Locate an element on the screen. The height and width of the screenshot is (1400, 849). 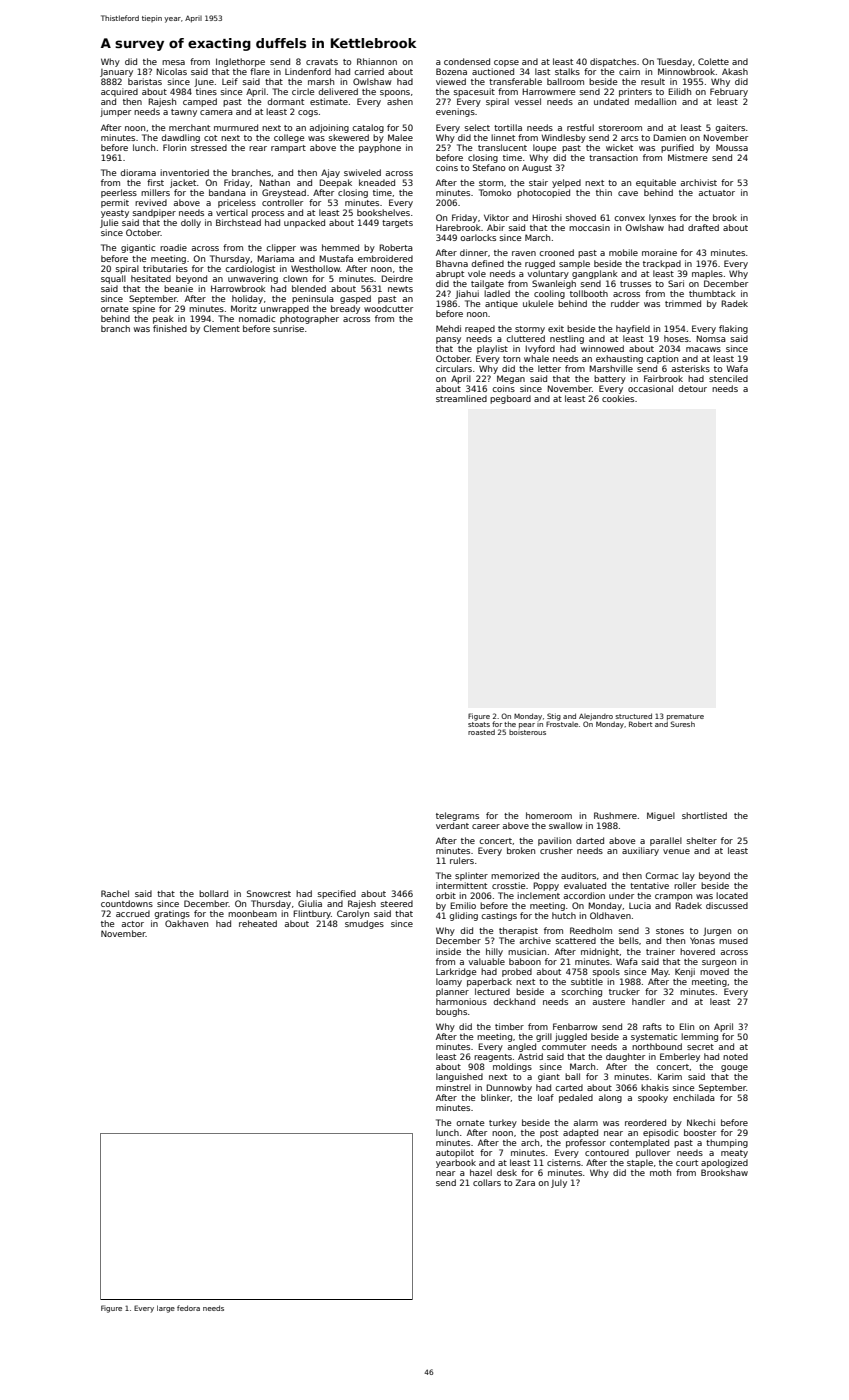
jumper is located at coordinates (115, 112).
